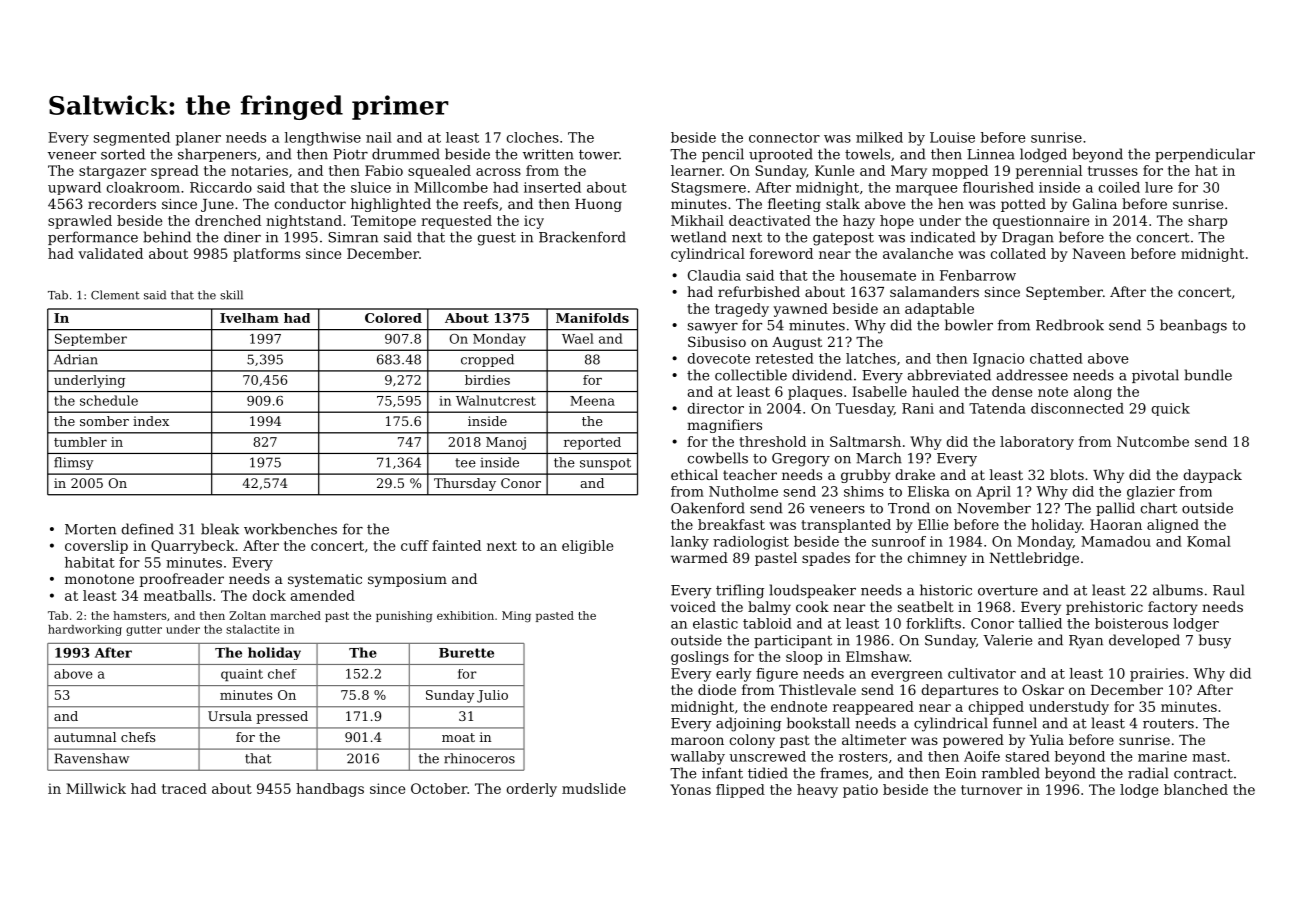 Image resolution: width=1308 pixels, height=924 pixels. What do you see at coordinates (90, 529) in the document?
I see `Morten` at bounding box center [90, 529].
